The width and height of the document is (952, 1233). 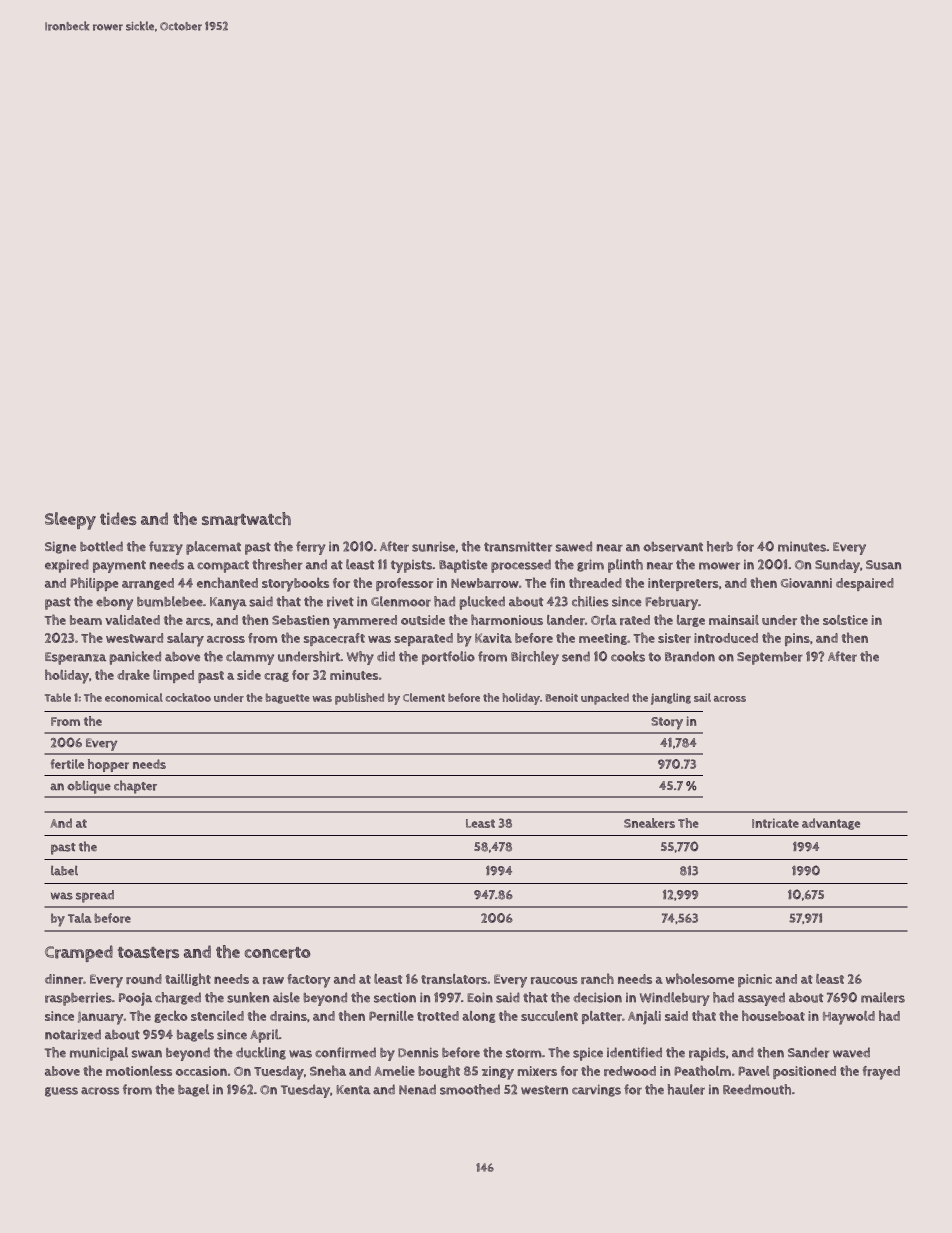 I want to click on Intricate, so click(x=775, y=823).
